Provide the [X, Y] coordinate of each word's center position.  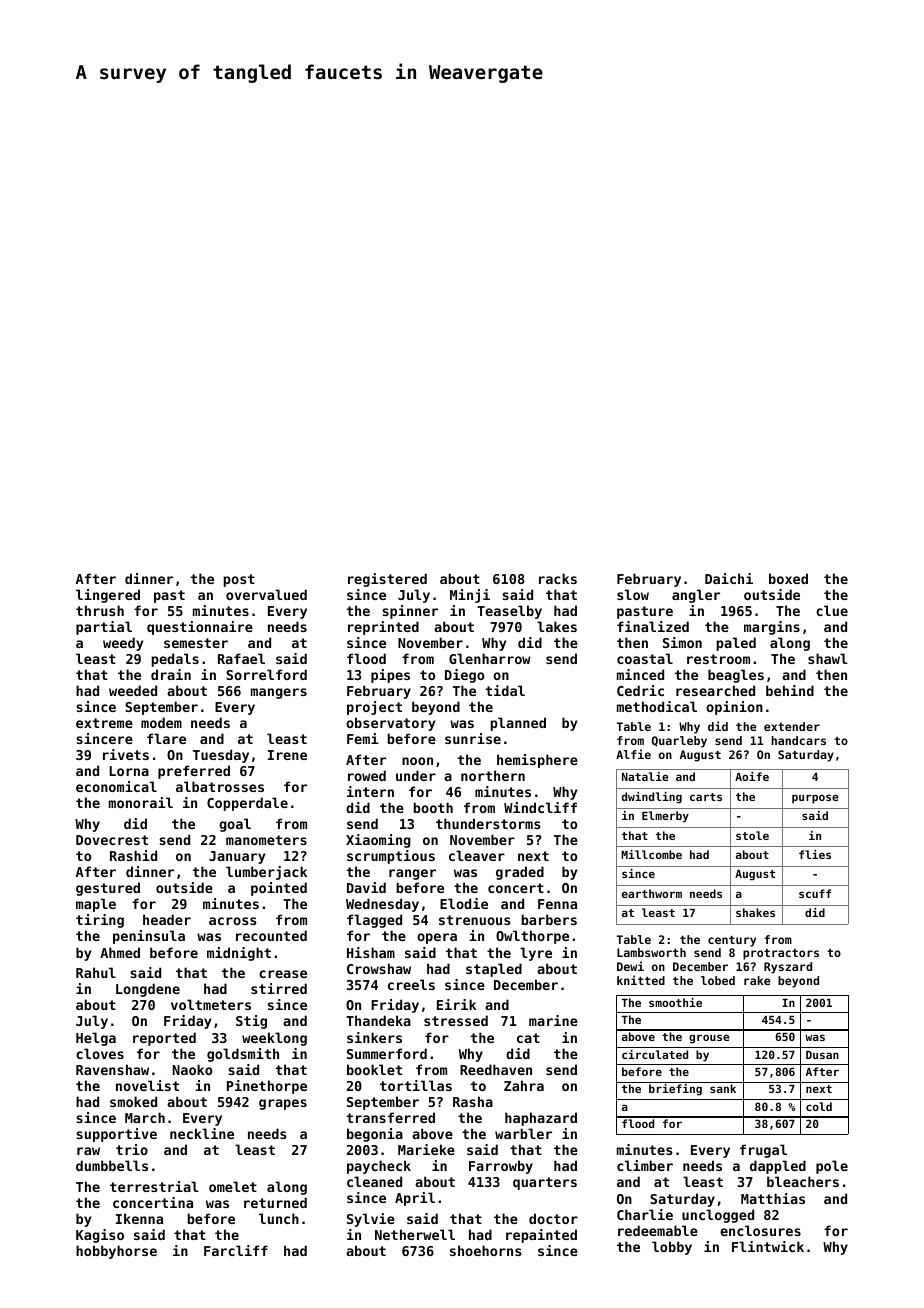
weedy [123, 644]
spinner [410, 612]
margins [772, 628]
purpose [815, 799]
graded [520, 873]
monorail [141, 802]
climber [645, 1165]
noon [417, 761]
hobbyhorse [116, 1252]
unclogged [718, 1216]
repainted [541, 1236]
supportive [116, 1135]
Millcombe [651, 854]
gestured [108, 889]
